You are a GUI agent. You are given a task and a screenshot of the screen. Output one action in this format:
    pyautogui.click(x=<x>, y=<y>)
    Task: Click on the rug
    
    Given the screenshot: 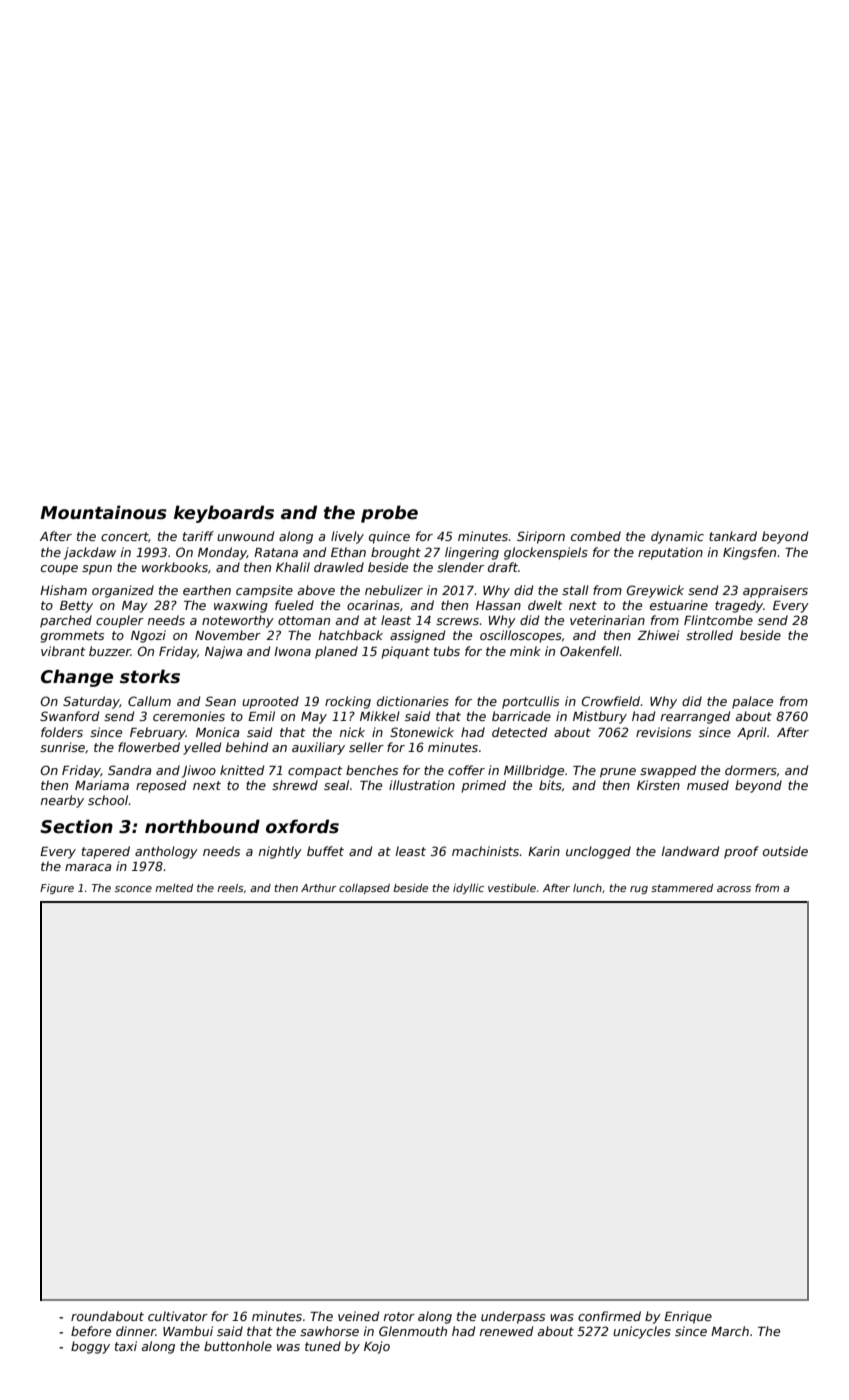 What is the action you would take?
    pyautogui.click(x=639, y=890)
